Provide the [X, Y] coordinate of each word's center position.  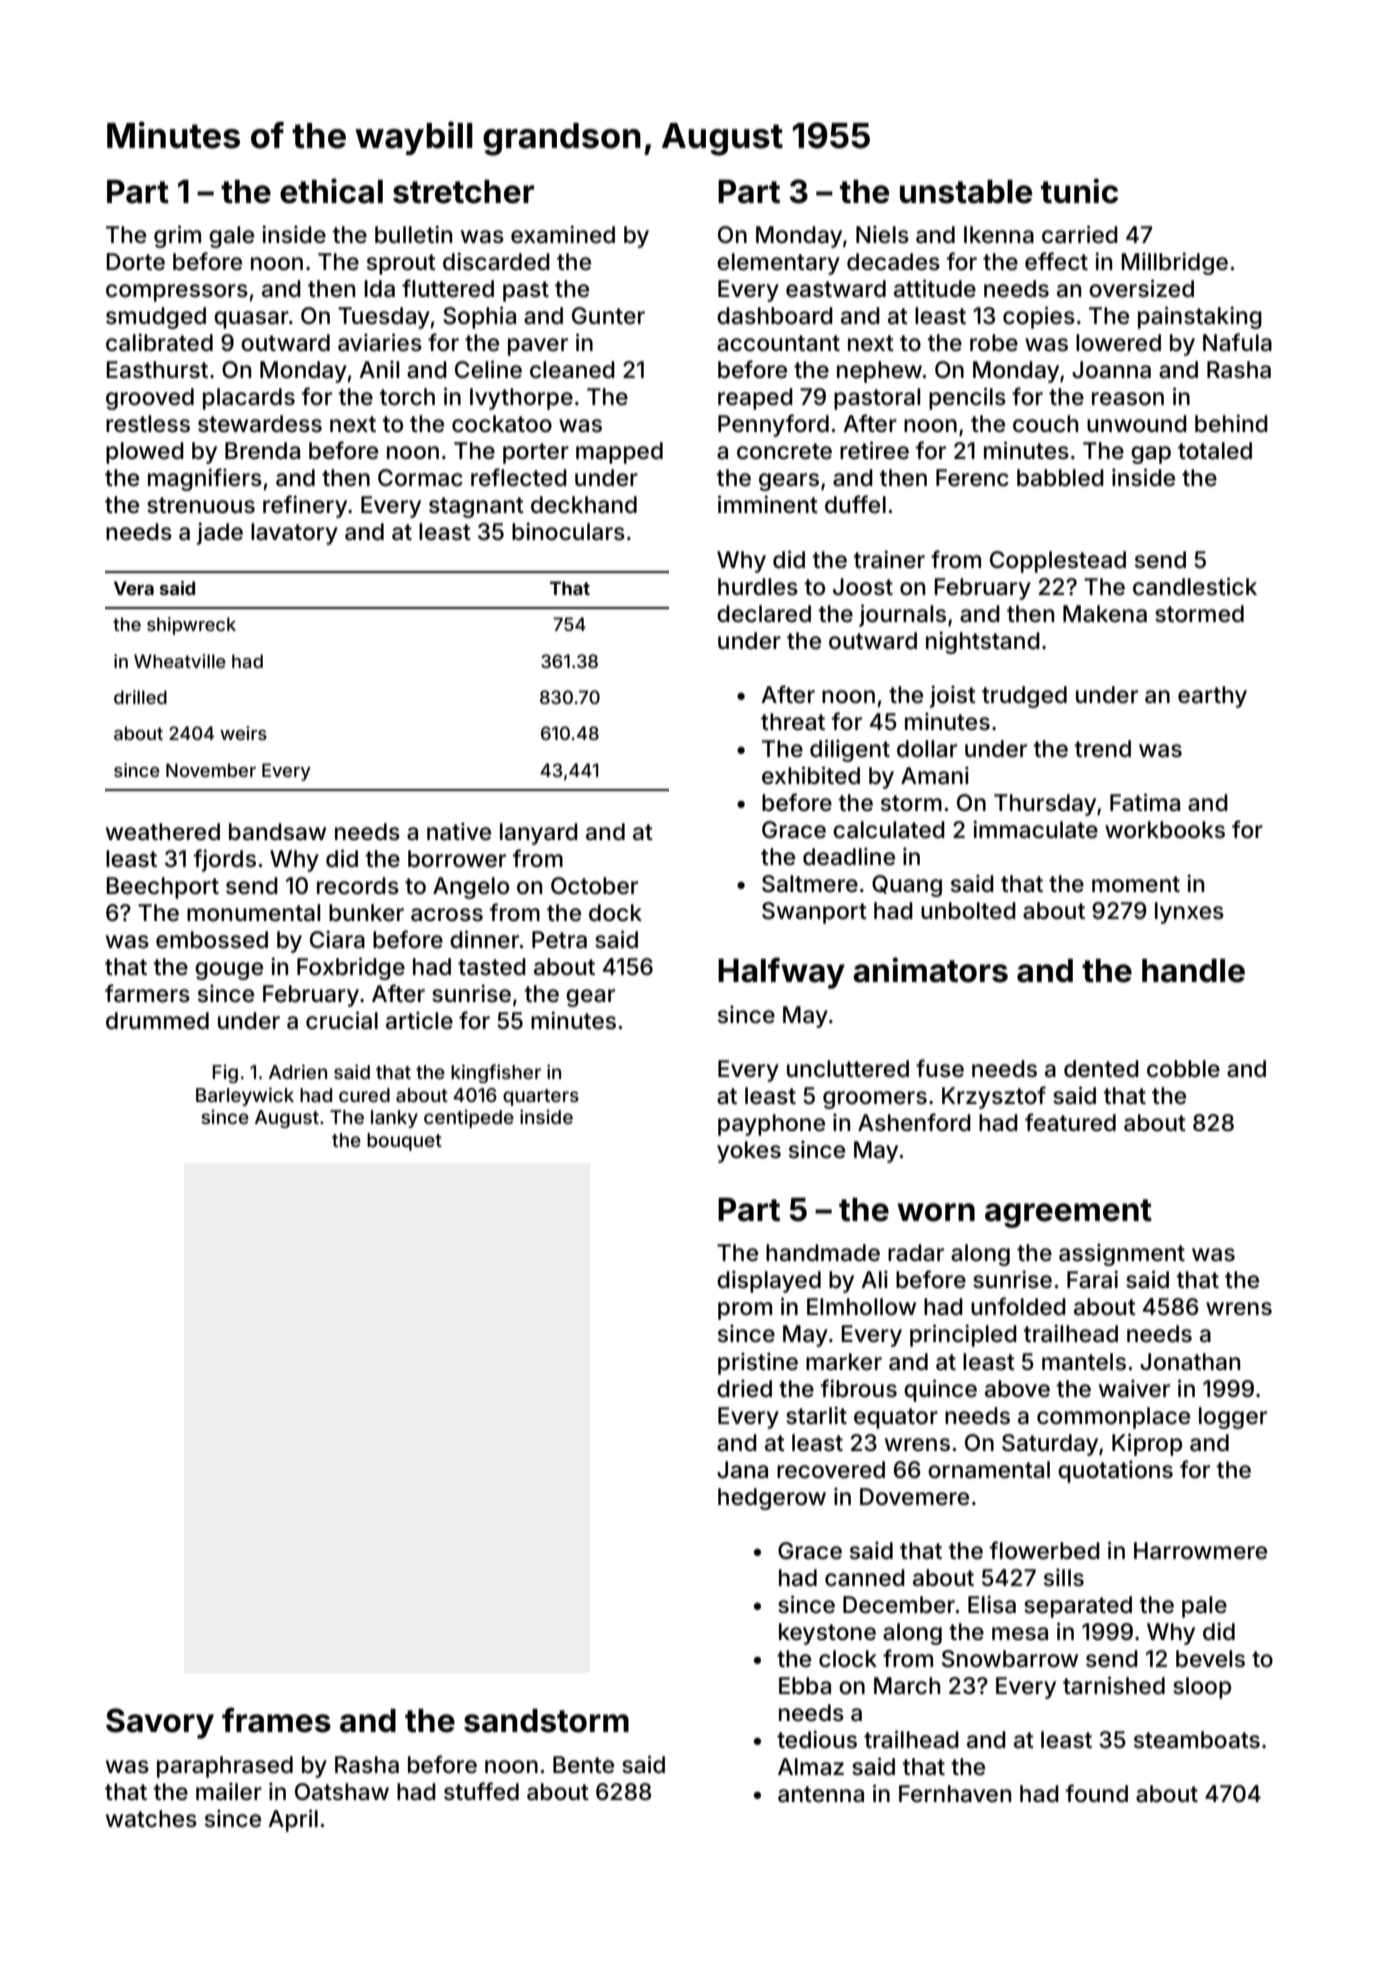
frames [276, 1720]
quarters [541, 1097]
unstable [966, 192]
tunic [1079, 191]
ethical [331, 191]
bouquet [404, 1142]
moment [1136, 884]
